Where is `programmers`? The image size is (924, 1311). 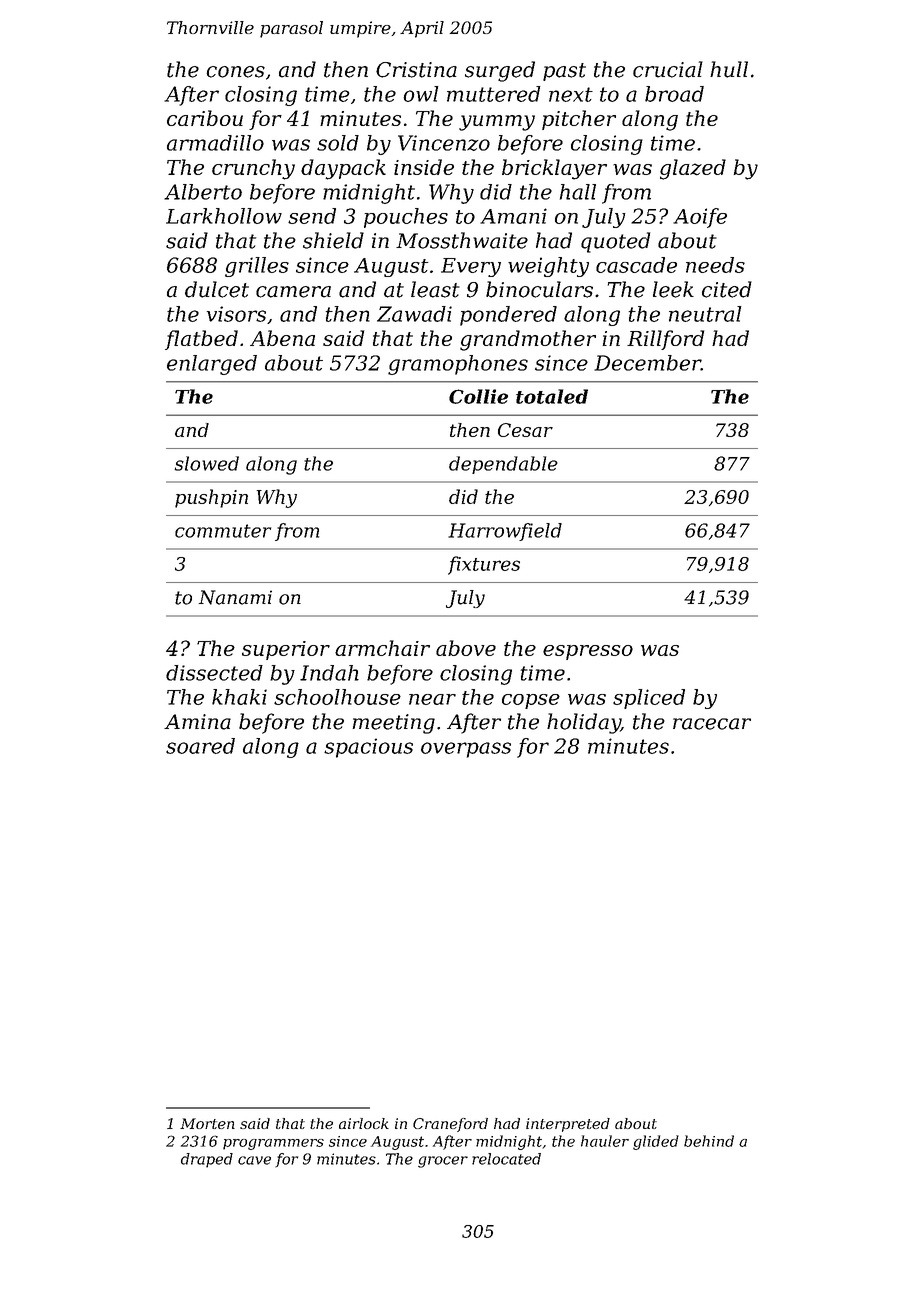
programmers is located at coordinates (273, 1144).
